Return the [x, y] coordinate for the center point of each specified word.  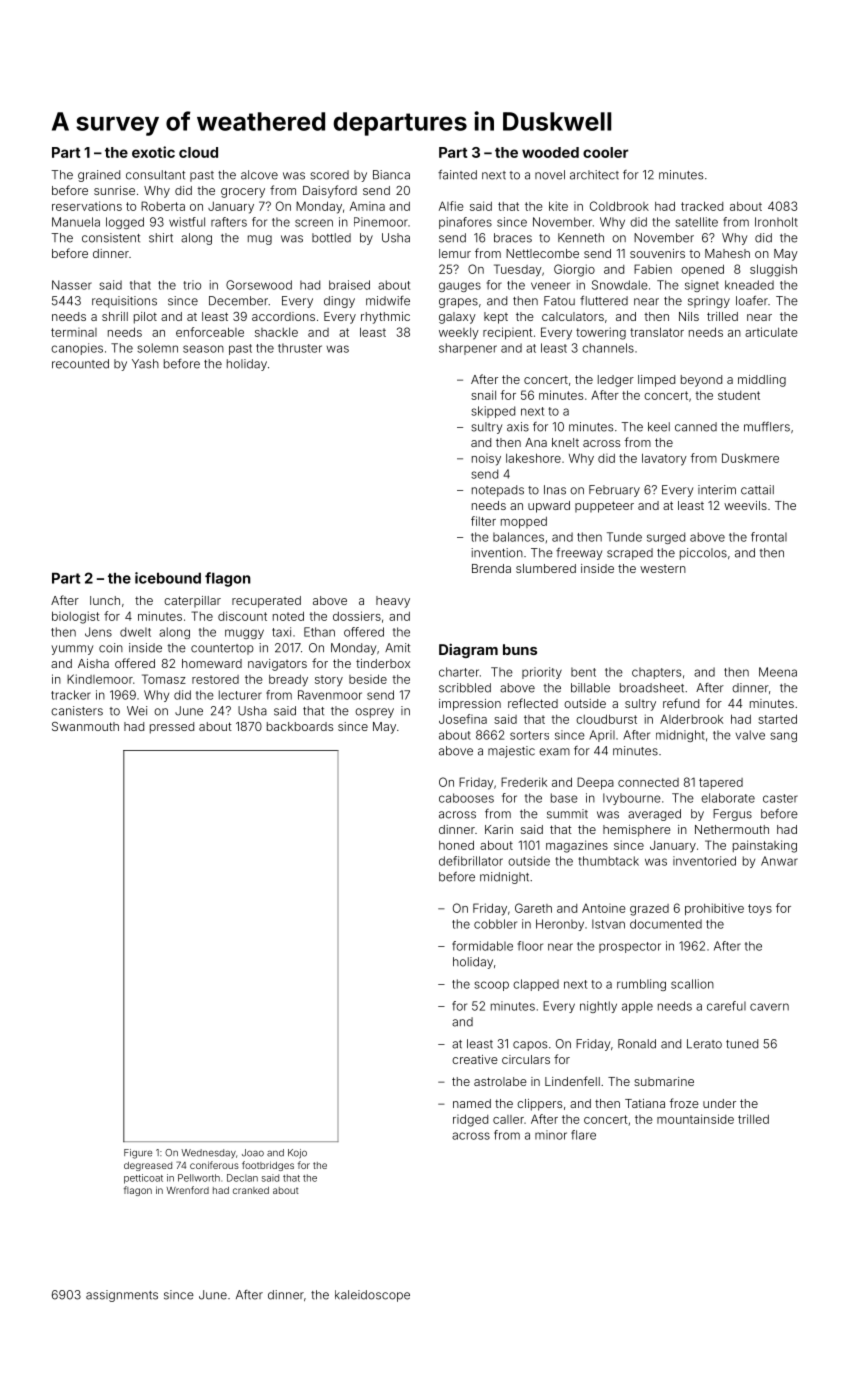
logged [125, 223]
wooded [550, 152]
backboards [300, 726]
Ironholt [776, 222]
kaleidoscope [372, 1296]
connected [648, 782]
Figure [138, 1154]
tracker [71, 695]
